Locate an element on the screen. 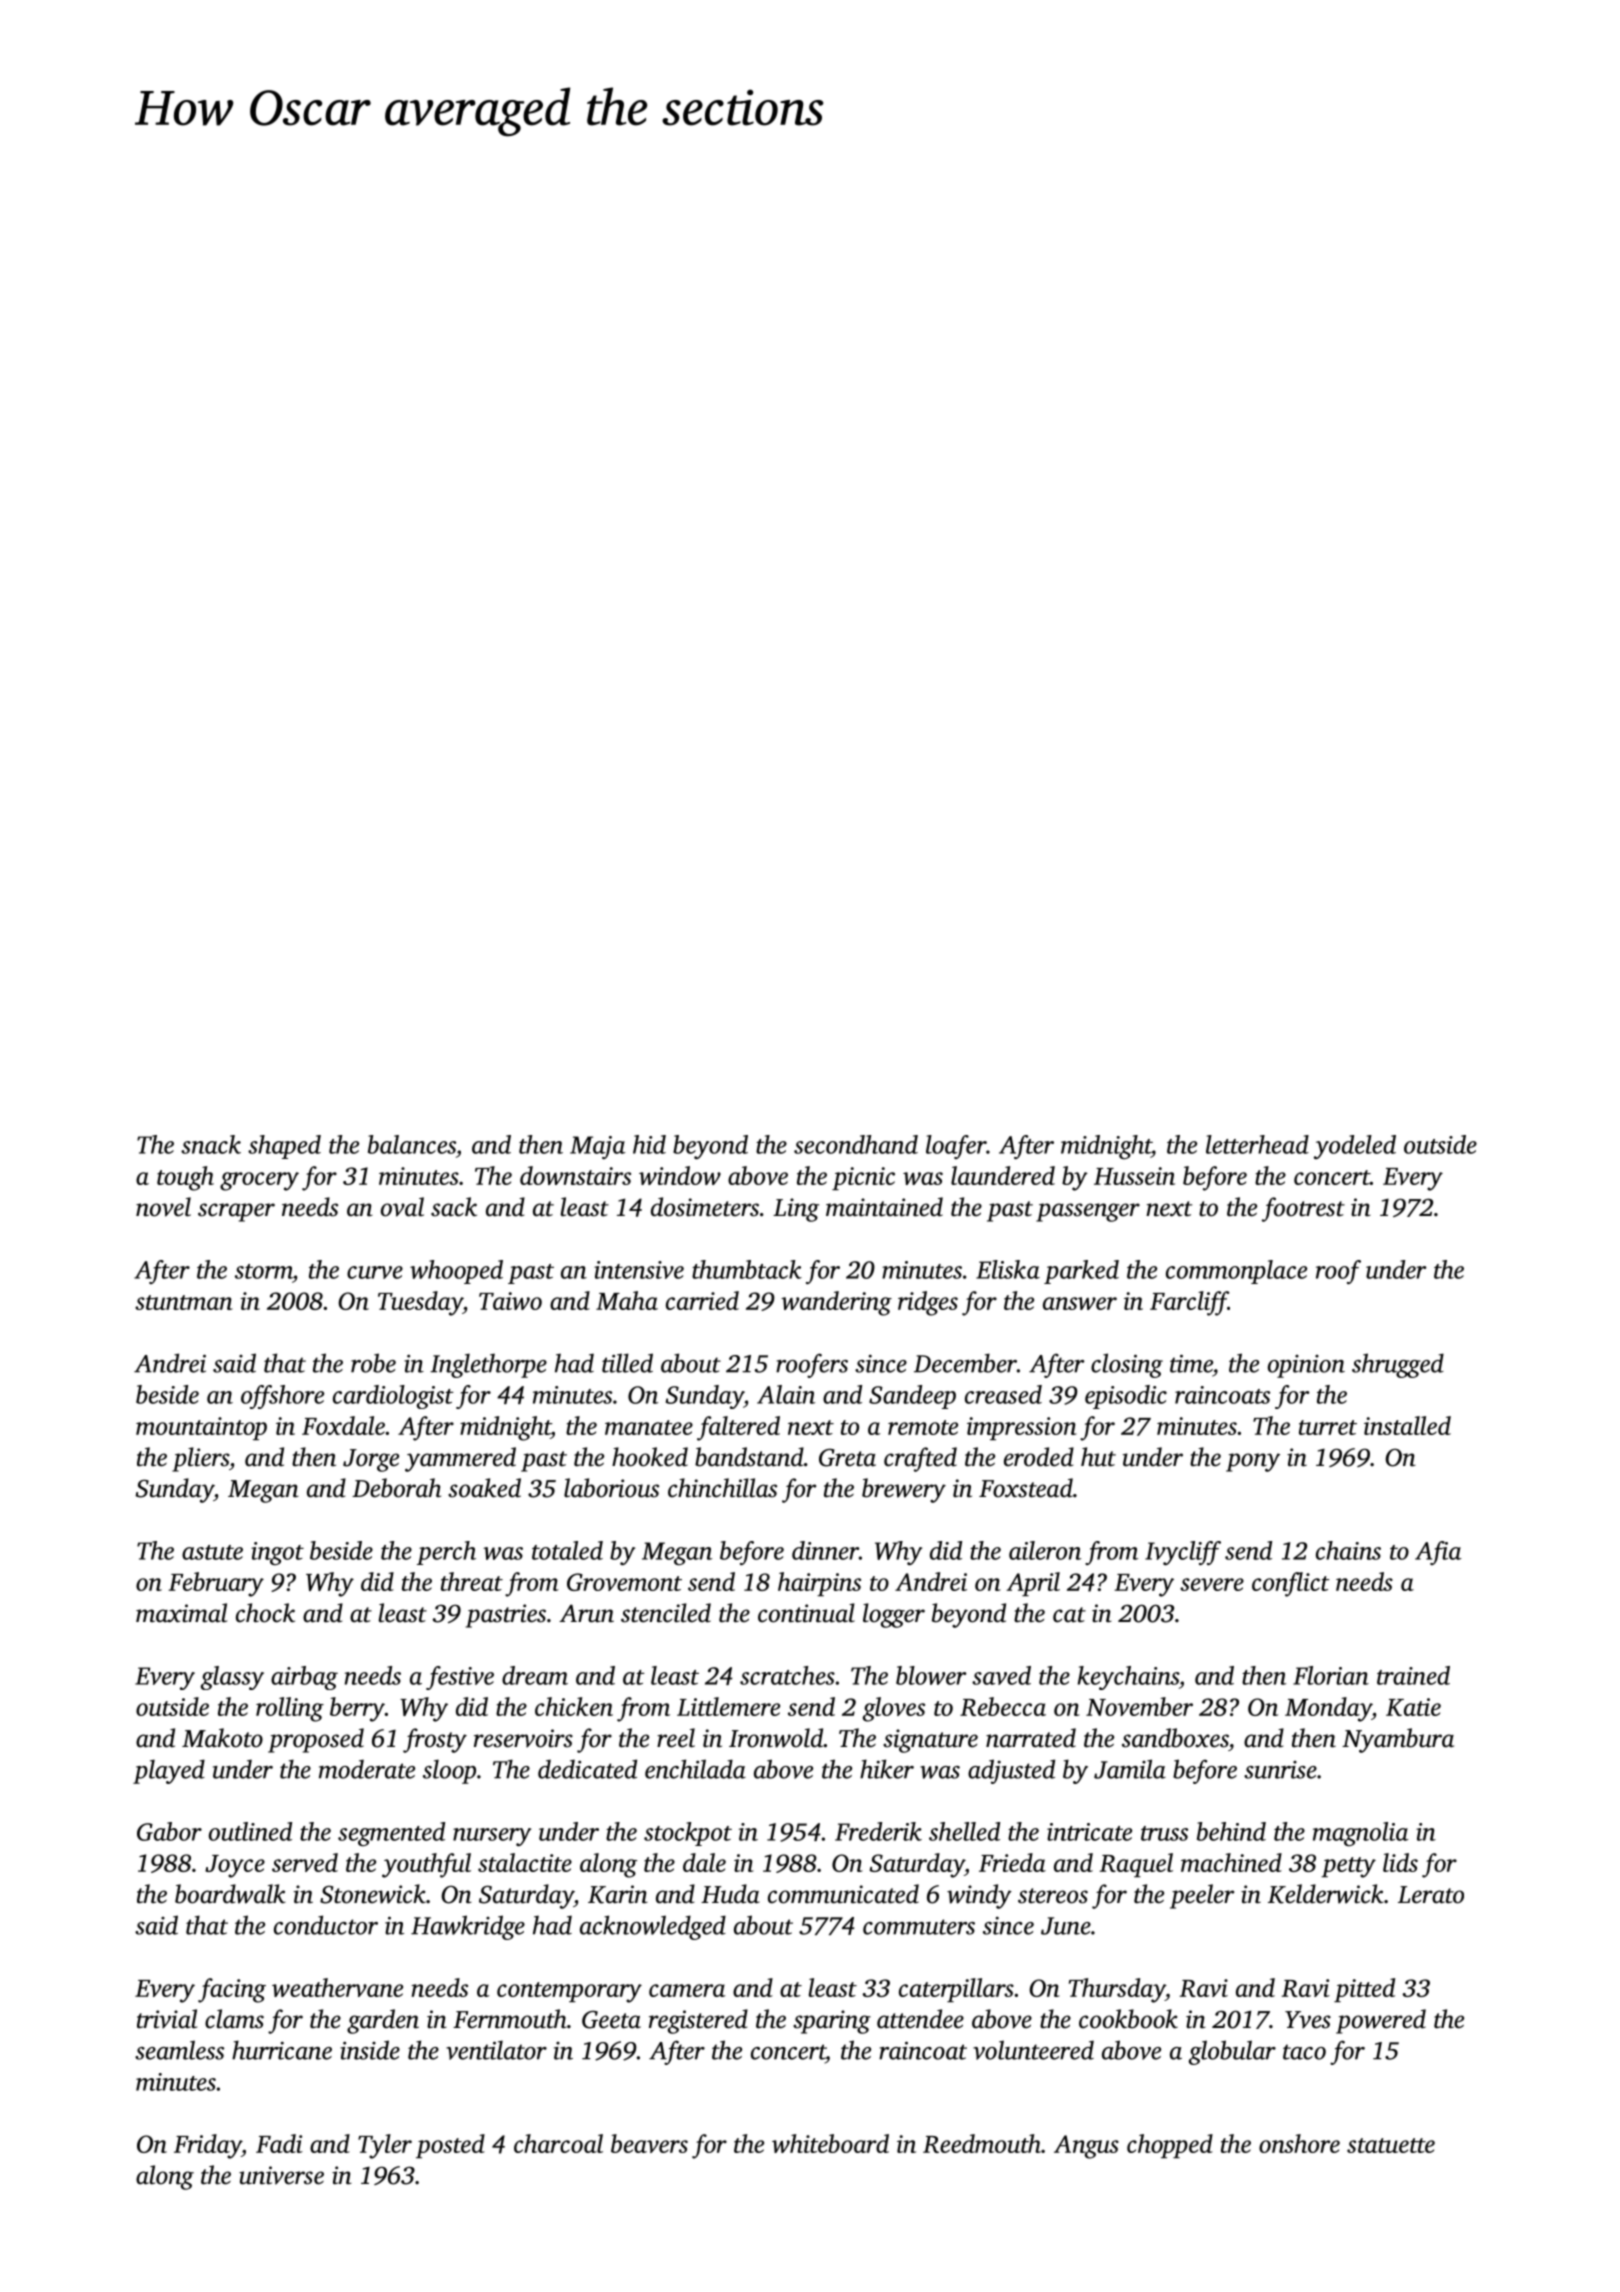 The width and height of the screenshot is (1620, 2292). Maja is located at coordinates (598, 1147).
